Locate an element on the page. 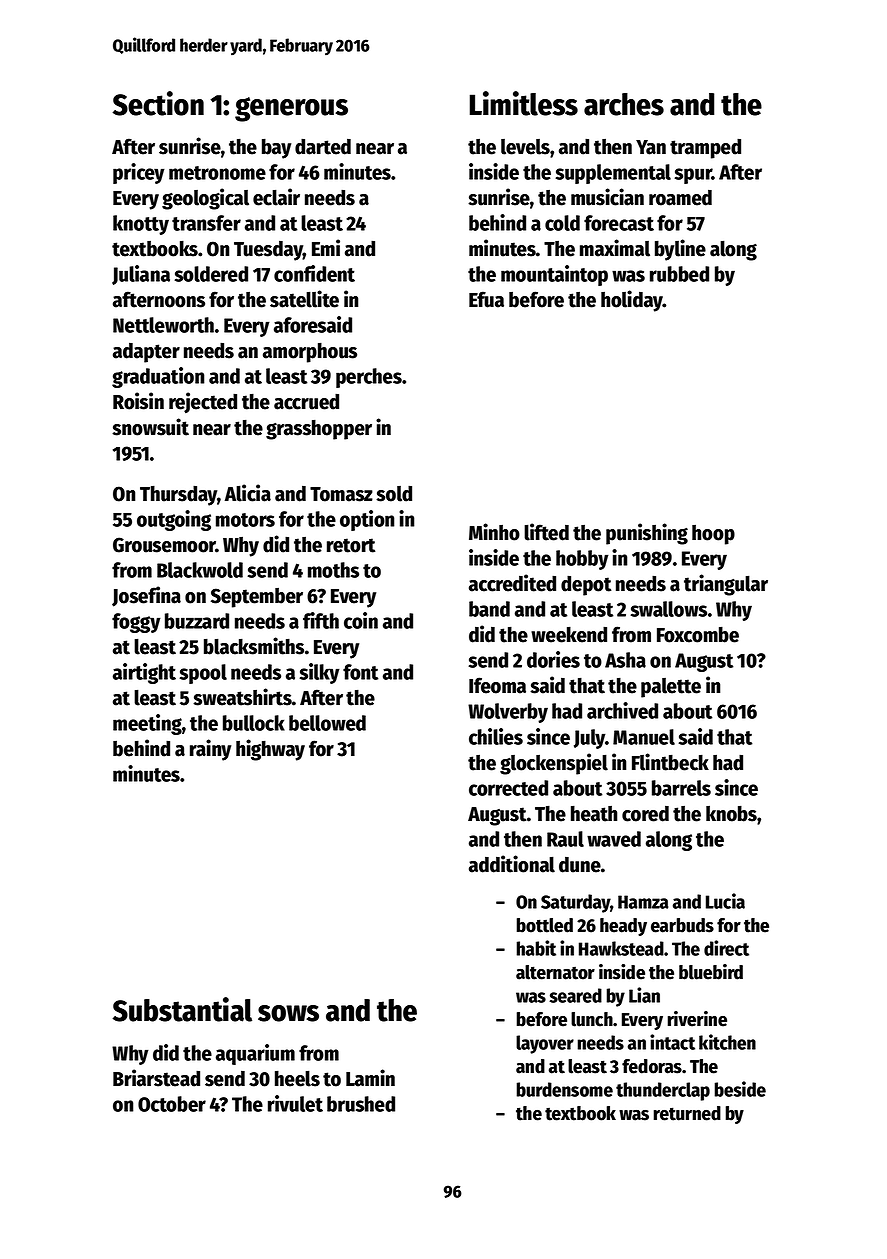 The height and width of the image is (1259, 887). musician is located at coordinates (607, 197).
